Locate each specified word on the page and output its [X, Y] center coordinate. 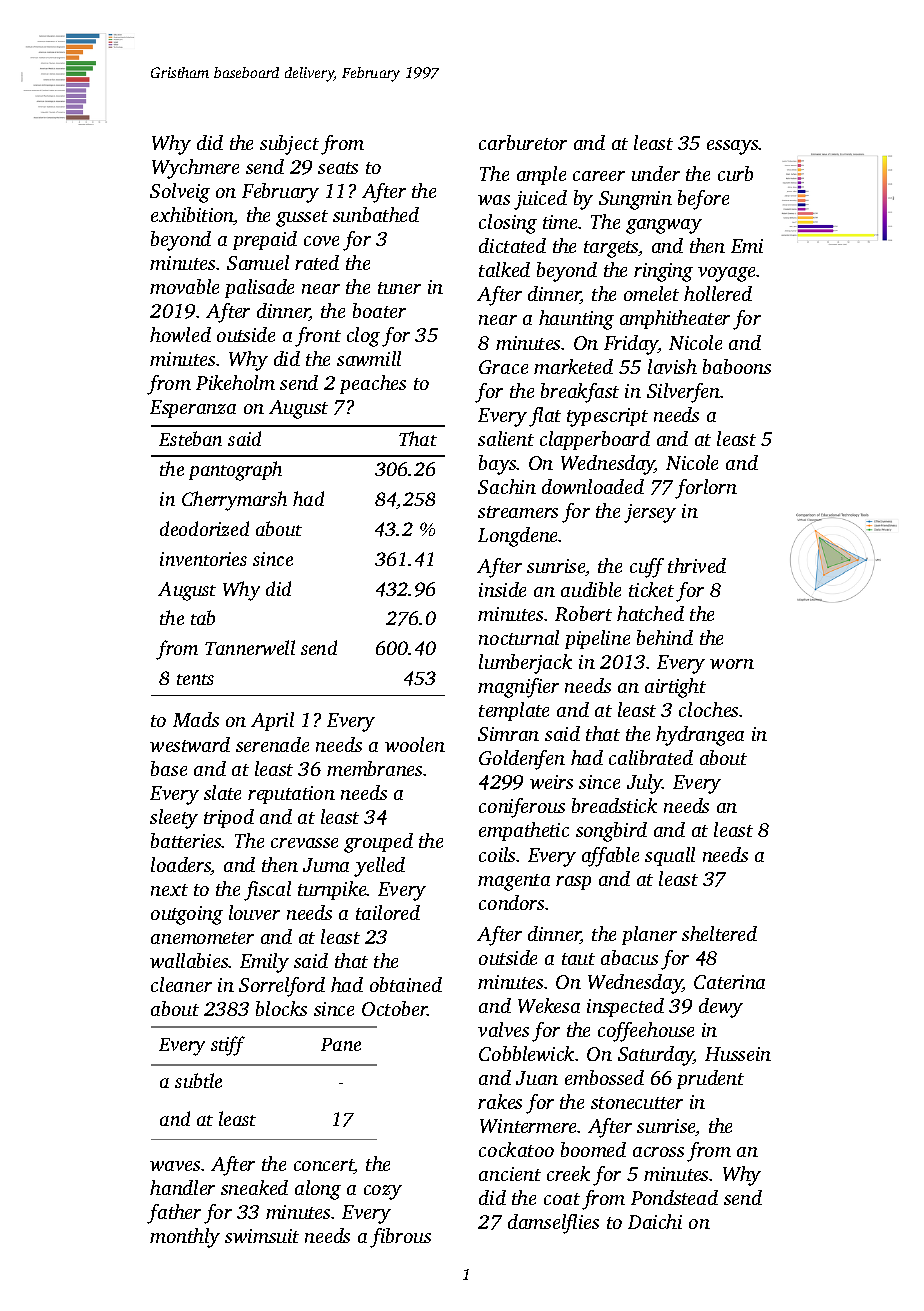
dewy [721, 1008]
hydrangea [700, 736]
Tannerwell [250, 647]
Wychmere [195, 169]
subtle [198, 1080]
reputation [291, 795]
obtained [406, 984]
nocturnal [519, 637]
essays [733, 147]
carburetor [523, 142]
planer [649, 935]
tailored [388, 912]
